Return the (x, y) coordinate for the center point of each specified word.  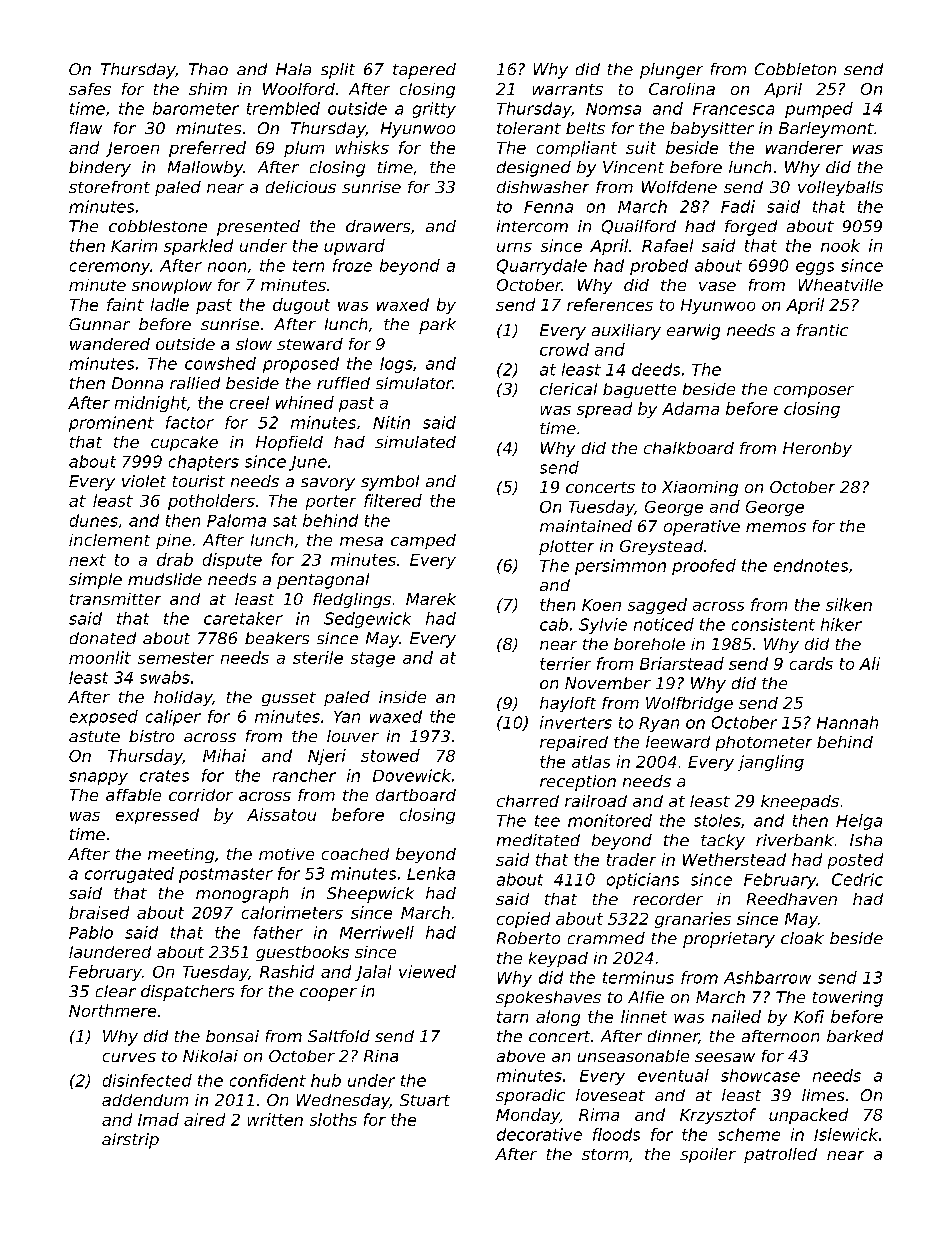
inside (402, 697)
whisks (362, 147)
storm (605, 1154)
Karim (134, 245)
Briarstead (682, 663)
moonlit (100, 657)
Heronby (817, 449)
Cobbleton (795, 69)
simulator (414, 383)
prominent (111, 424)
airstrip (130, 1141)
